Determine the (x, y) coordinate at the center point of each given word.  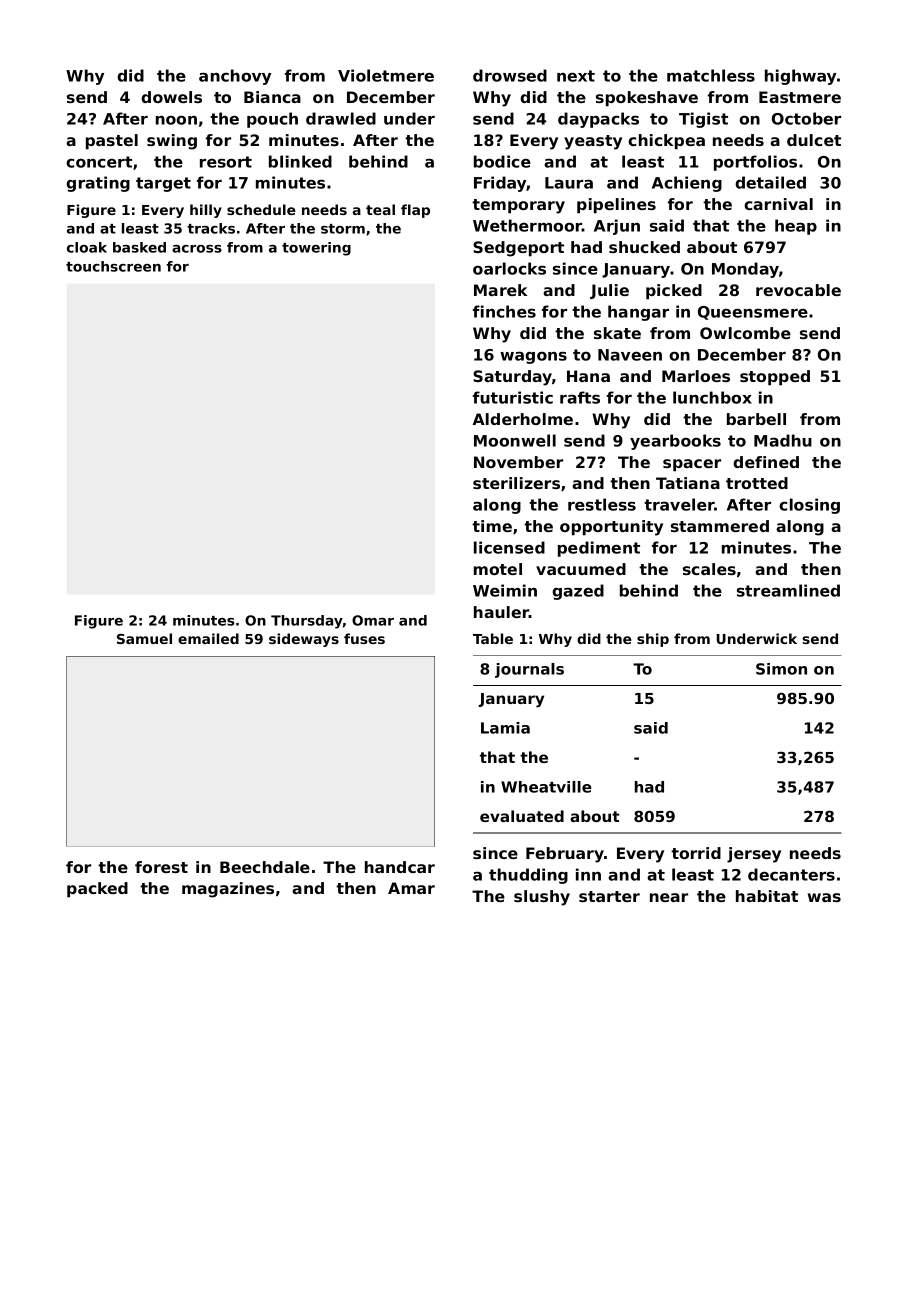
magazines (228, 890)
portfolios (755, 163)
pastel (112, 142)
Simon (781, 669)
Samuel (144, 638)
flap (415, 211)
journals (529, 670)
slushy (542, 898)
